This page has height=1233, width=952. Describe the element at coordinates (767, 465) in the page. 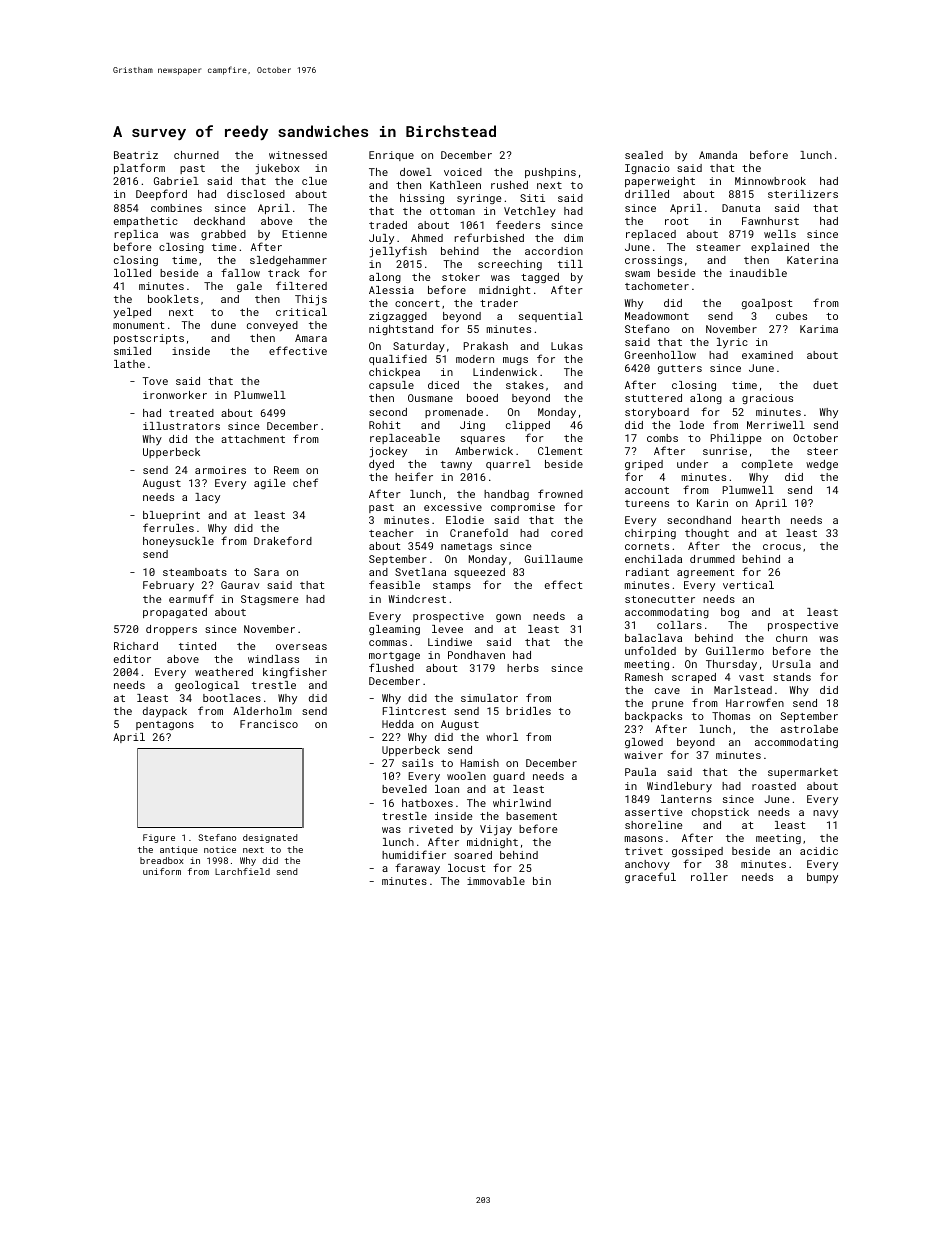

I see `complete` at that location.
